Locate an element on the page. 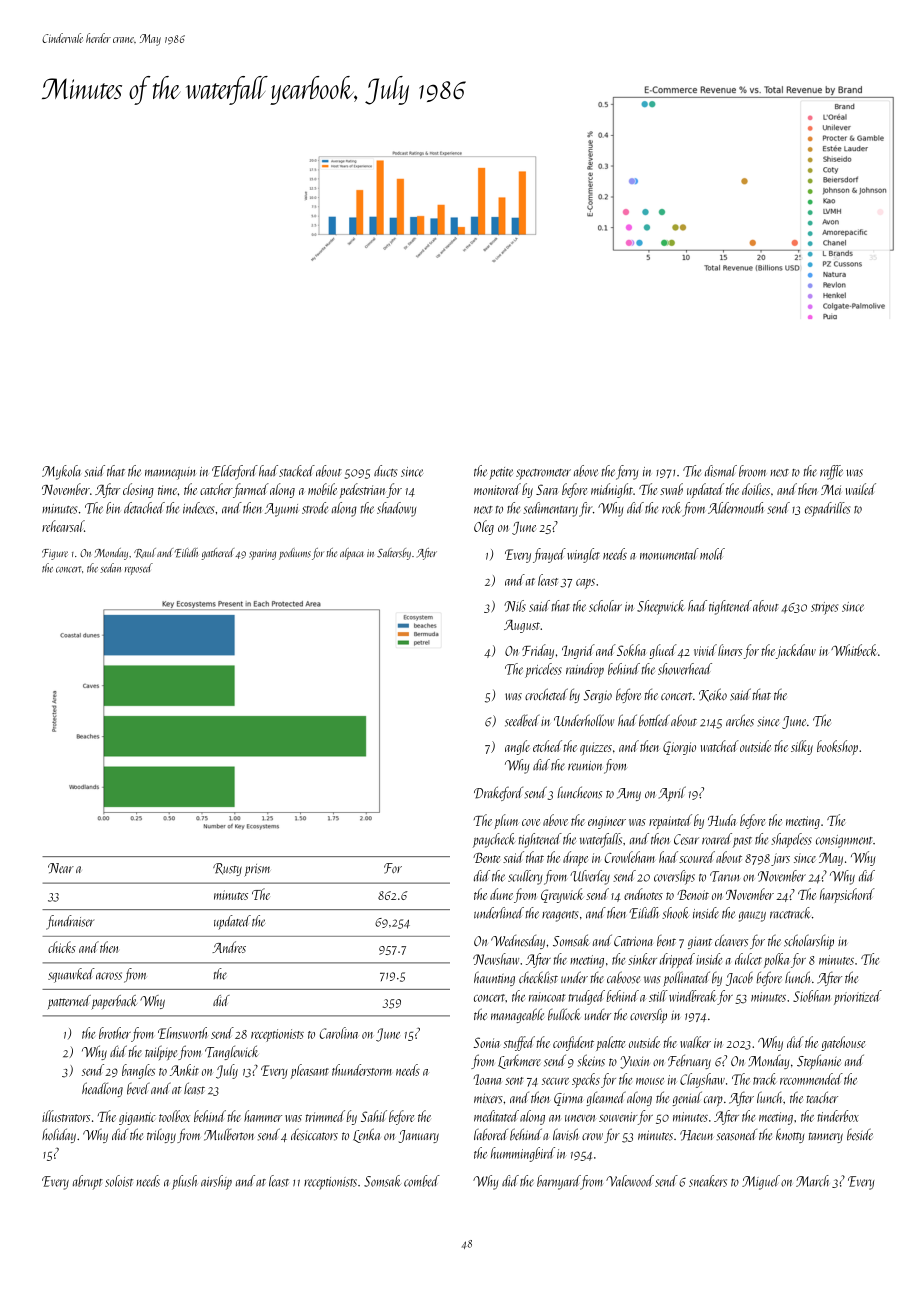  dismal is located at coordinates (721, 471).
